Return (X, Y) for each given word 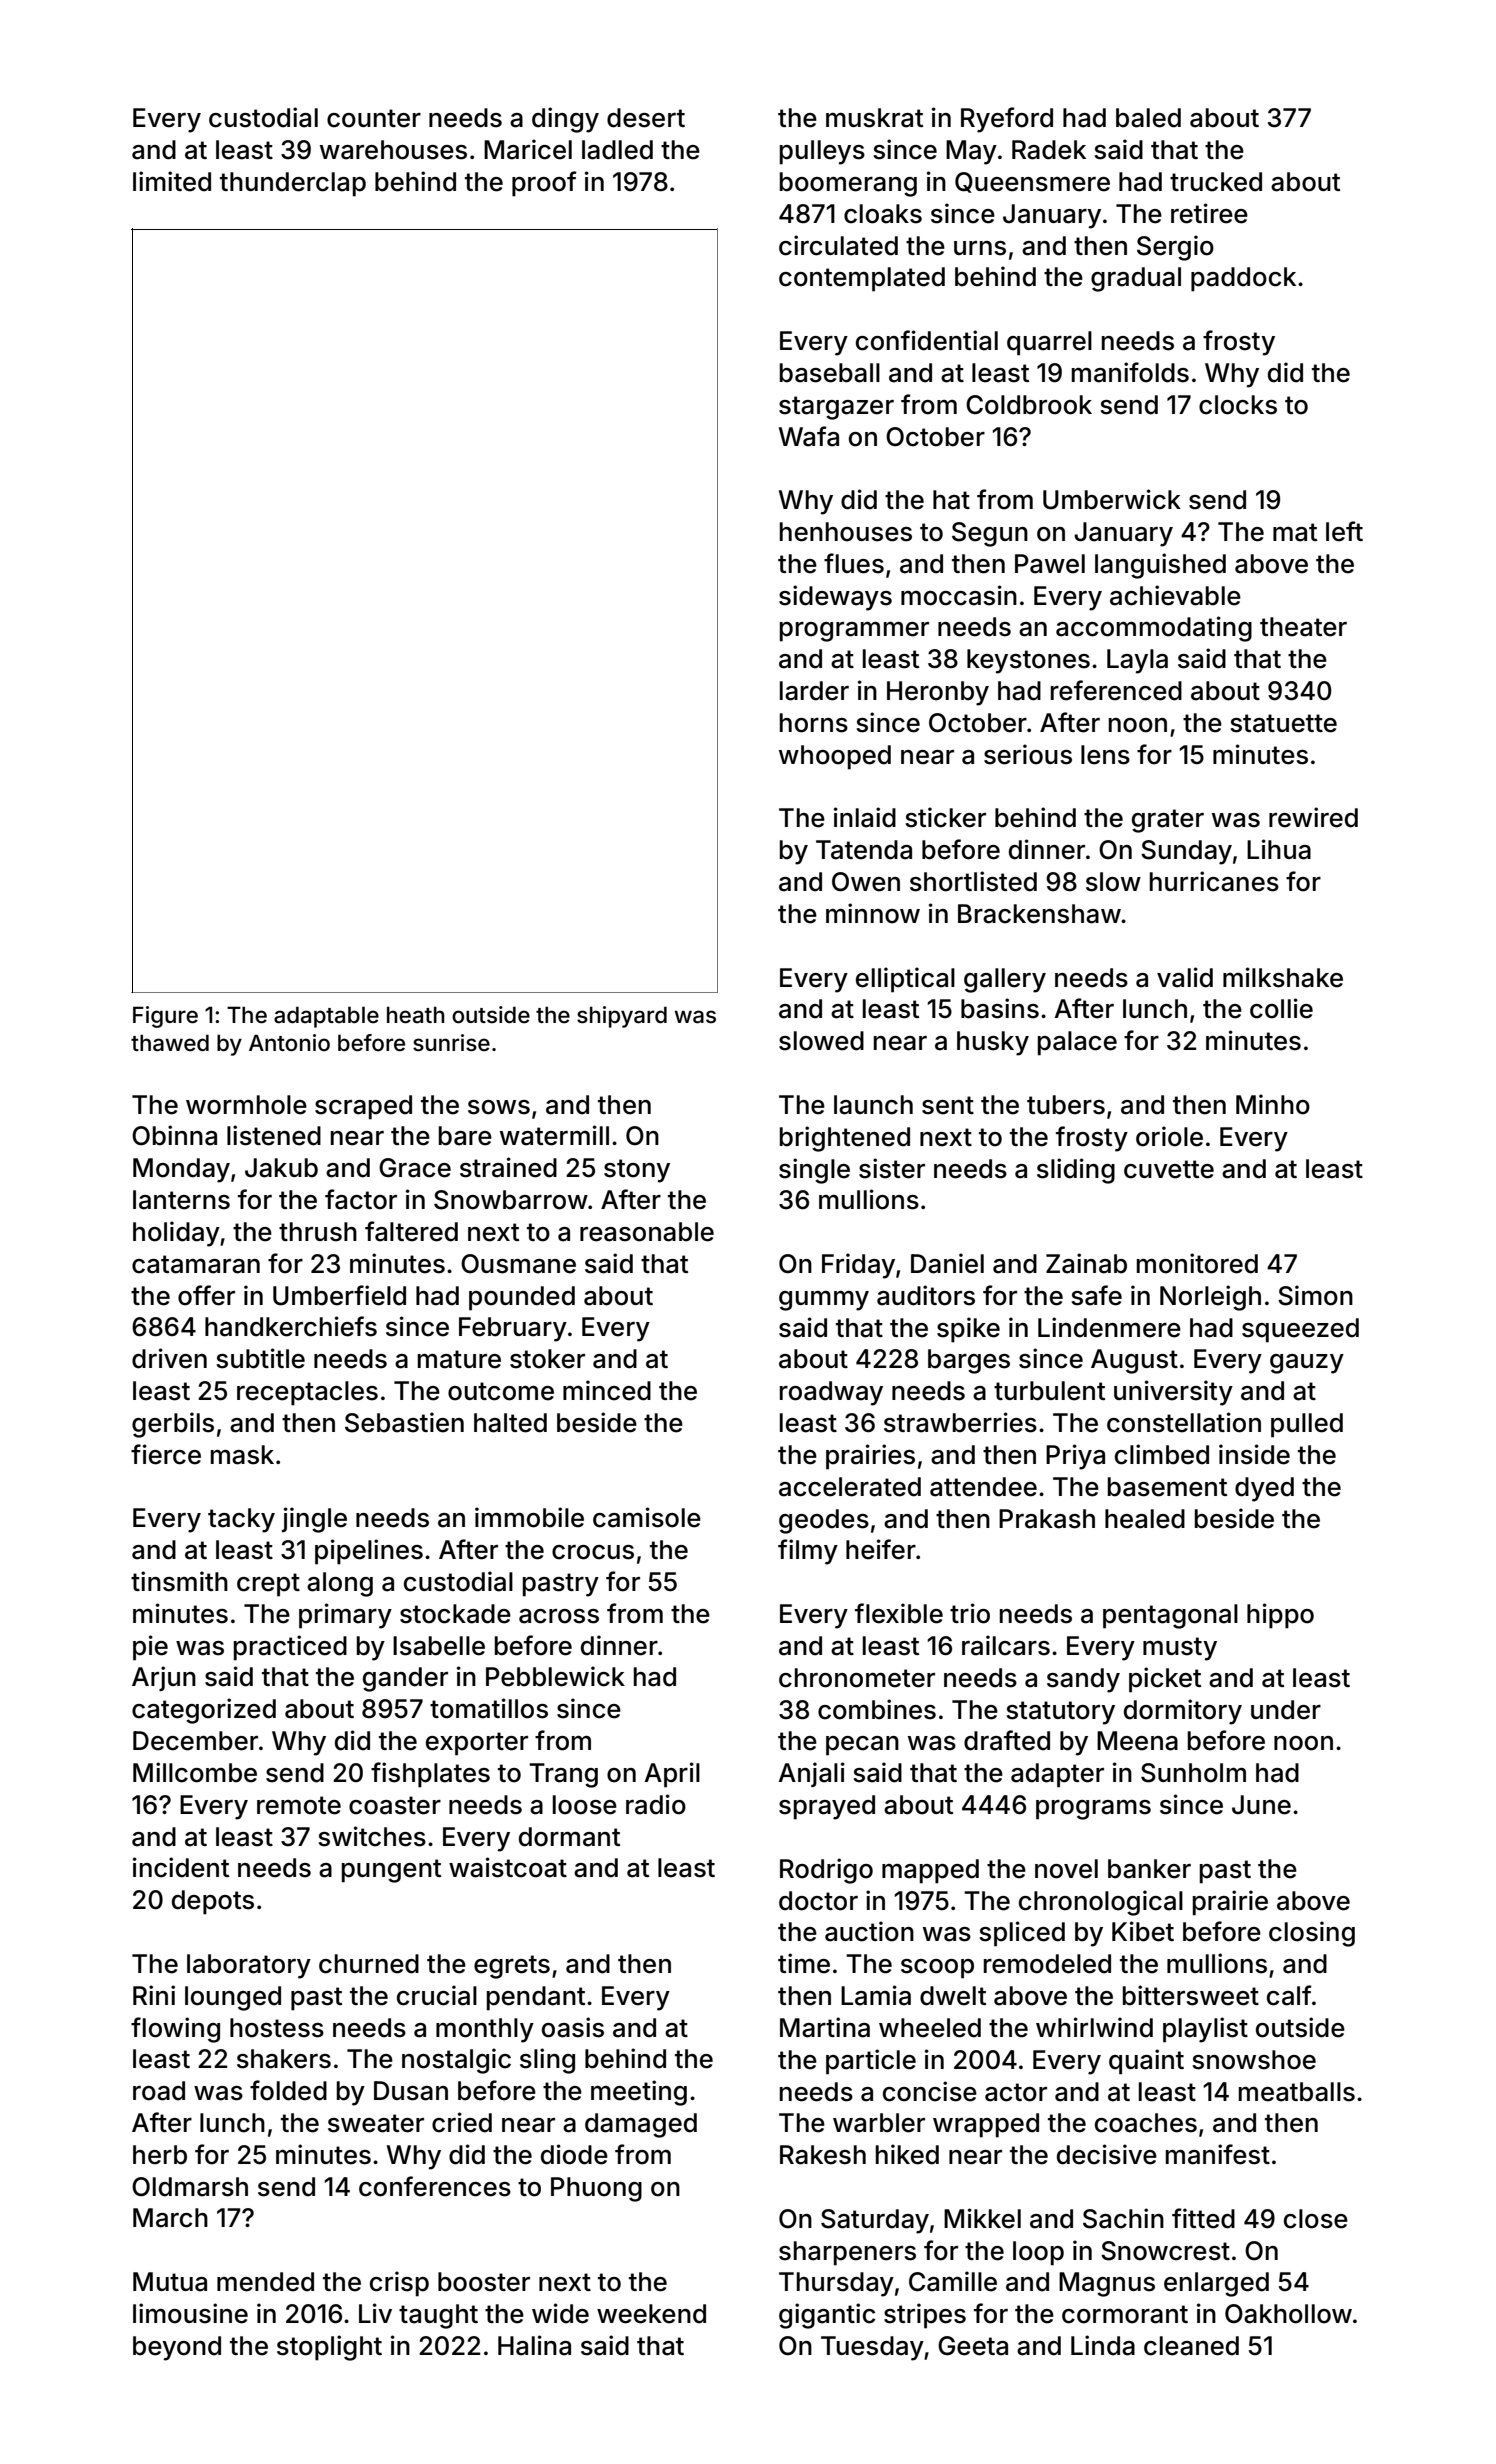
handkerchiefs (291, 1326)
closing (1312, 1934)
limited (172, 181)
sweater (376, 2123)
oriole (1169, 1136)
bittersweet (1191, 1995)
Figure (165, 1017)
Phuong (596, 2189)
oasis (573, 2027)
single (814, 1171)
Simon (1315, 1295)
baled (1148, 118)
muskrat (874, 118)
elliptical (905, 980)
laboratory (249, 1966)
